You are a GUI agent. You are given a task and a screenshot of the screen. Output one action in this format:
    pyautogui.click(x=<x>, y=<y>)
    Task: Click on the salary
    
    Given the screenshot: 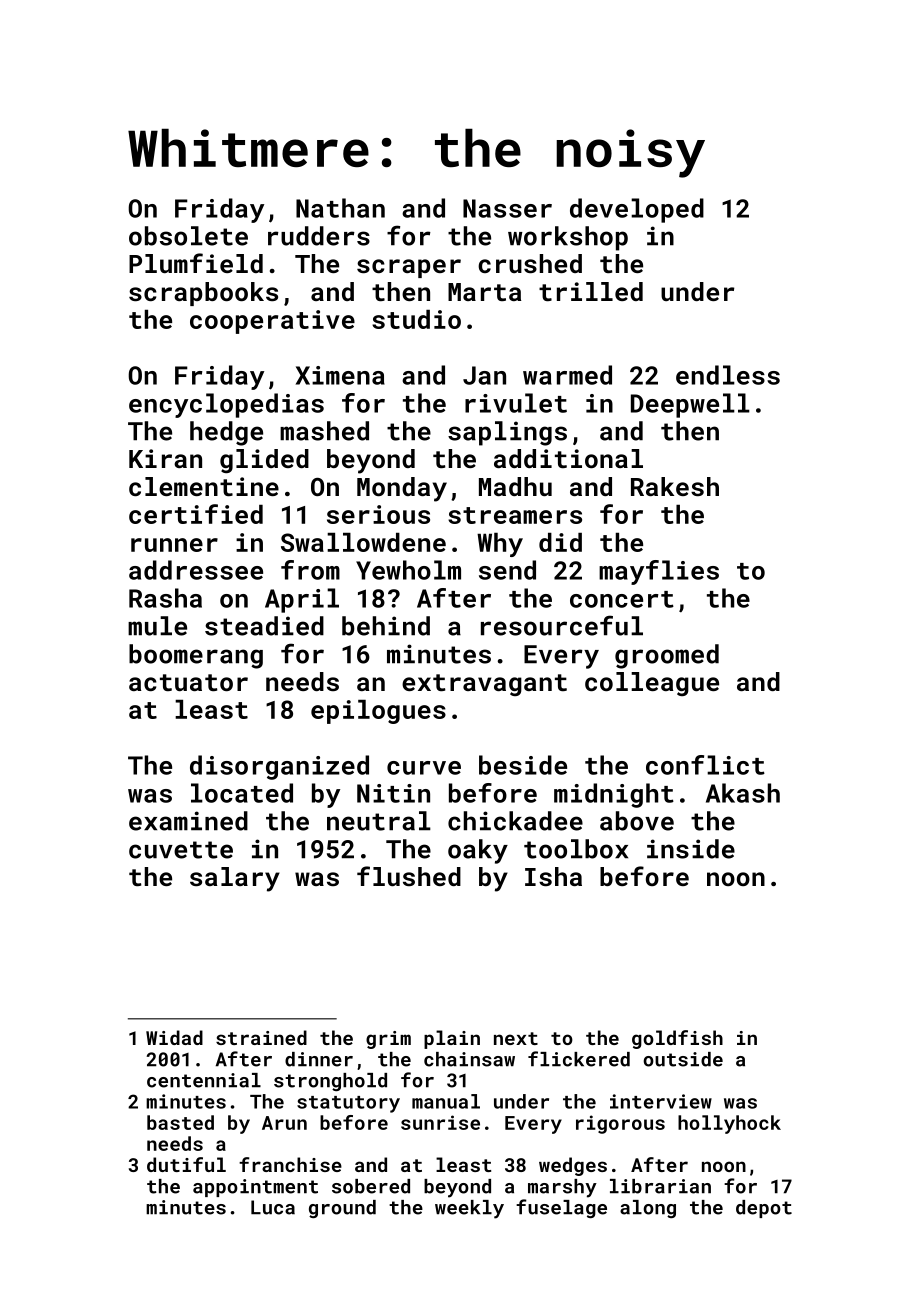 What is the action you would take?
    pyautogui.click(x=235, y=879)
